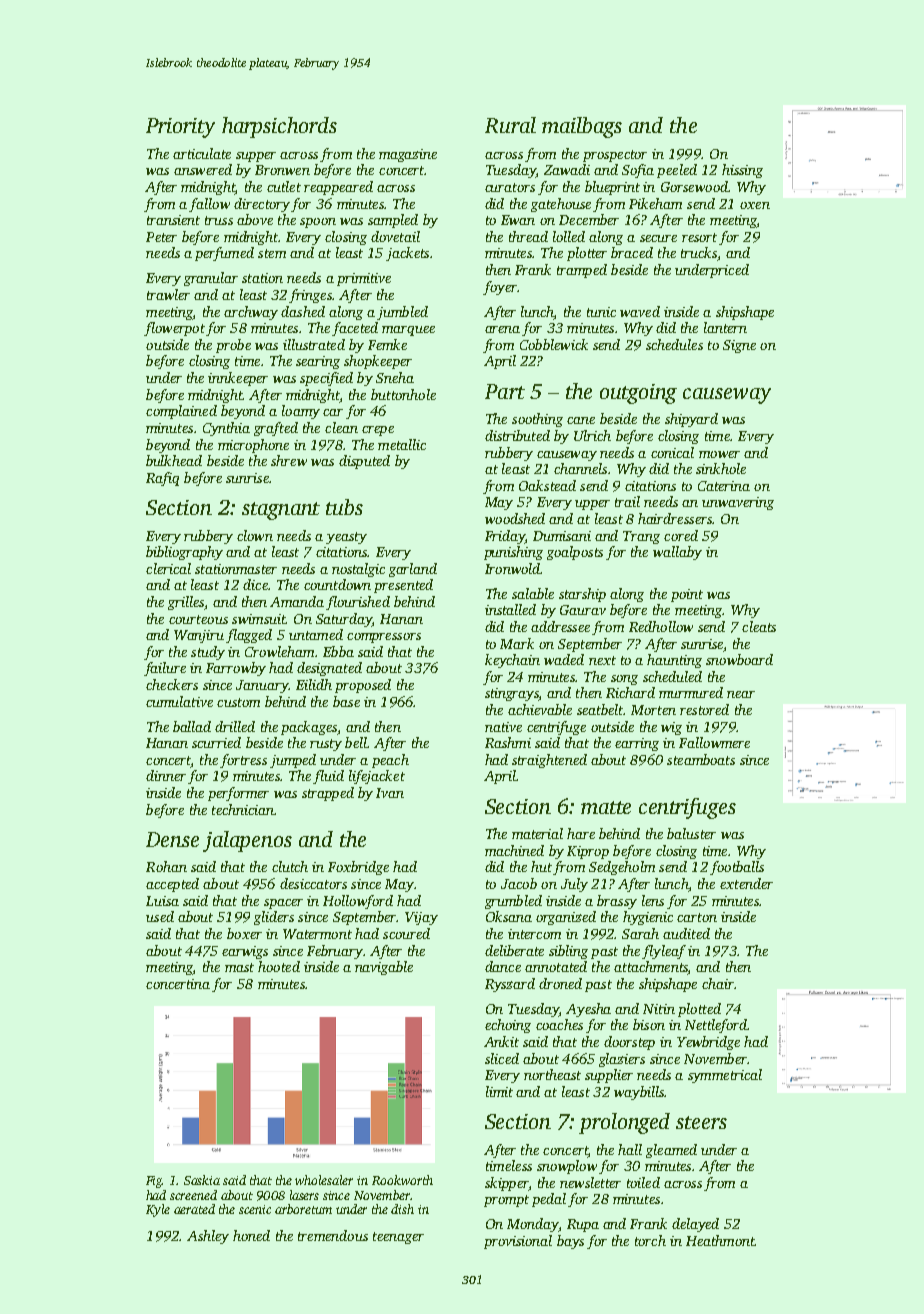 Image resolution: width=924 pixels, height=1314 pixels. What do you see at coordinates (203, 169) in the screenshot?
I see `answered` at bounding box center [203, 169].
